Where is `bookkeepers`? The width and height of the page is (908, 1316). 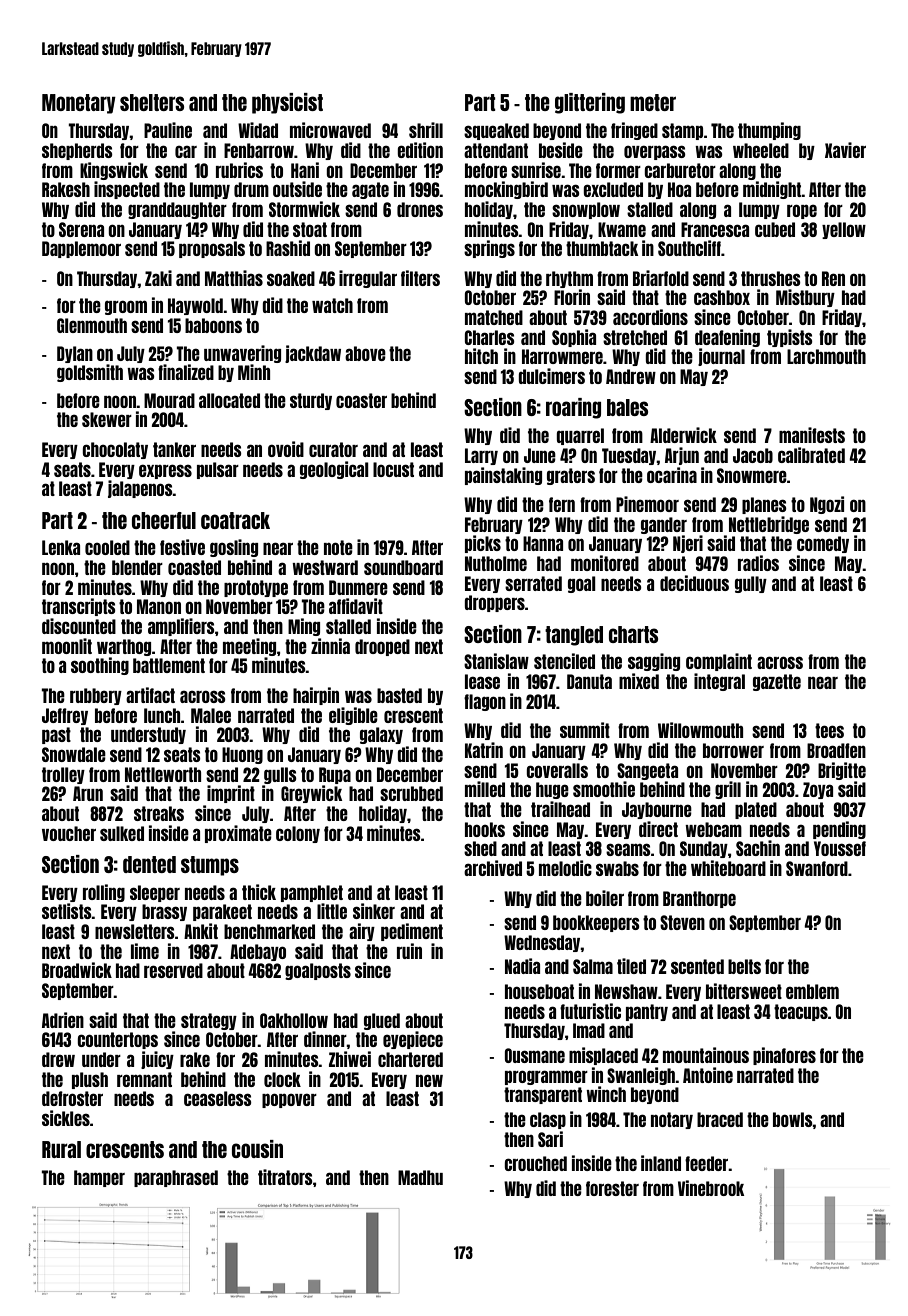
bookkeepers is located at coordinates (596, 923).
